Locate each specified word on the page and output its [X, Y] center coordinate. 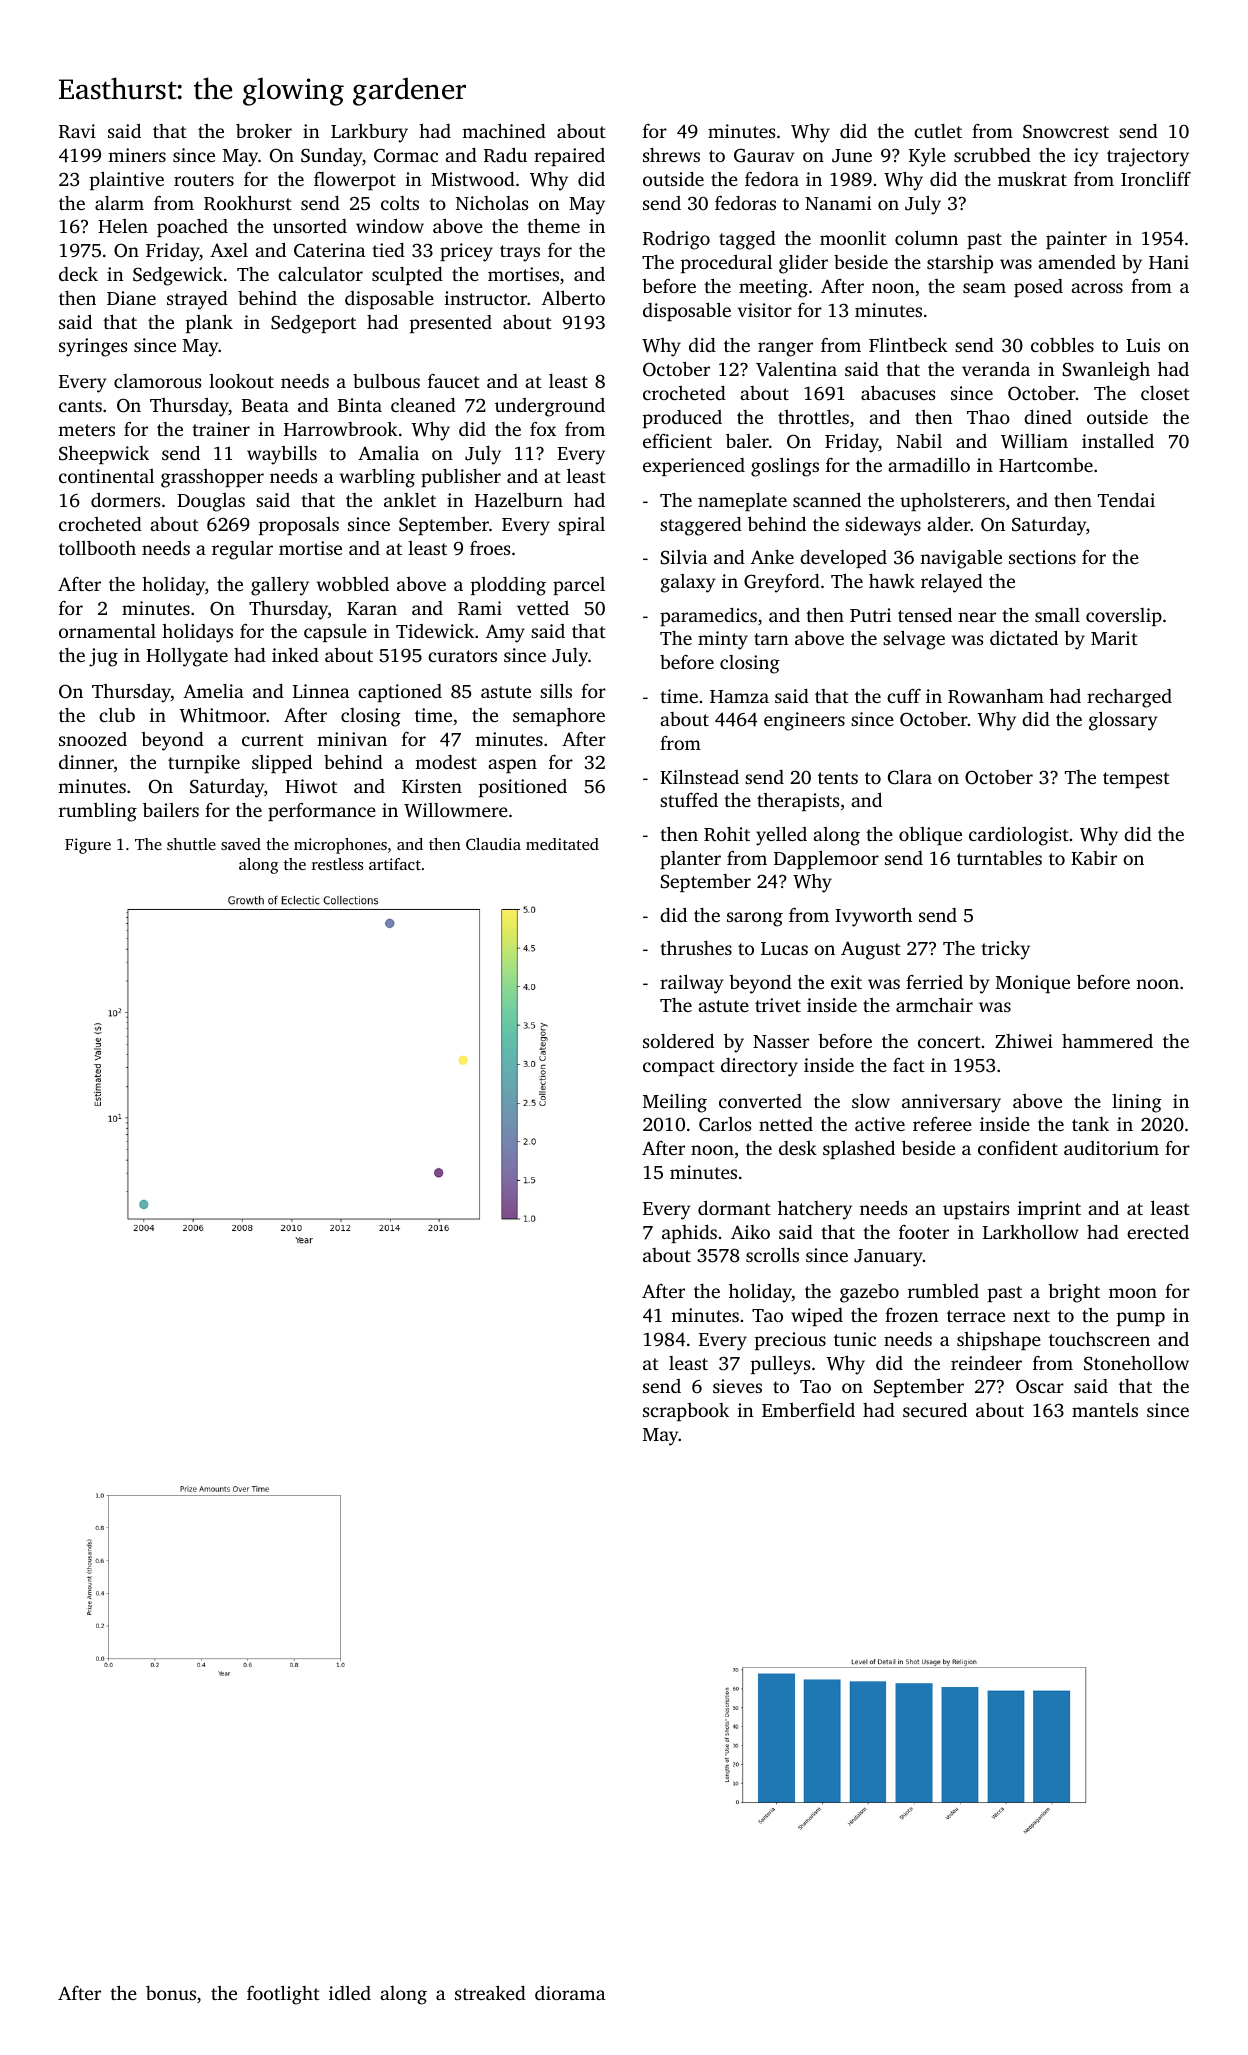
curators [462, 656]
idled [350, 1993]
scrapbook [686, 1412]
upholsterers [952, 502]
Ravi [77, 131]
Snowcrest [1066, 131]
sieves [737, 1386]
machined [504, 130]
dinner [86, 762]
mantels [1105, 1409]
